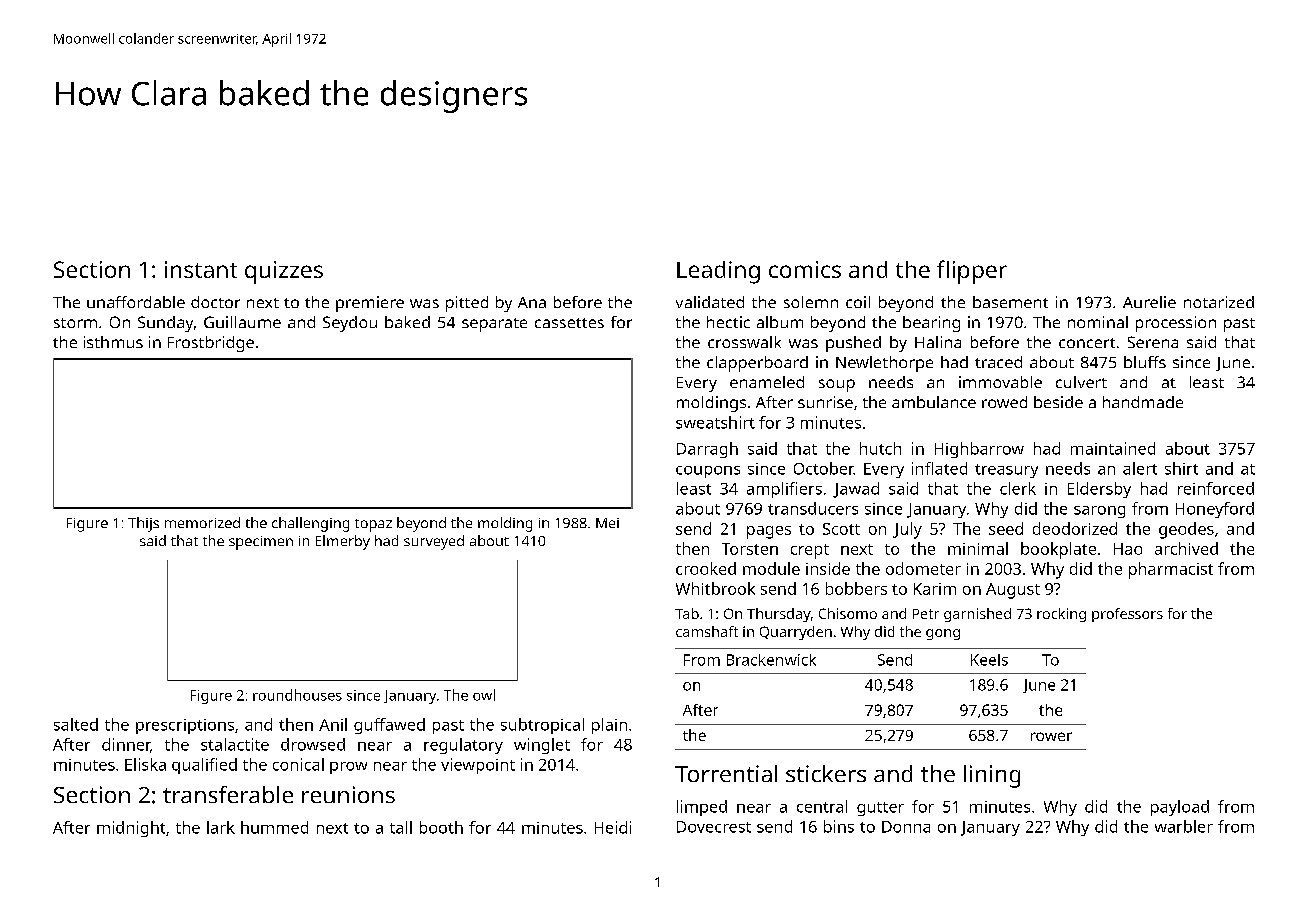  I want to click on transferable, so click(228, 794).
